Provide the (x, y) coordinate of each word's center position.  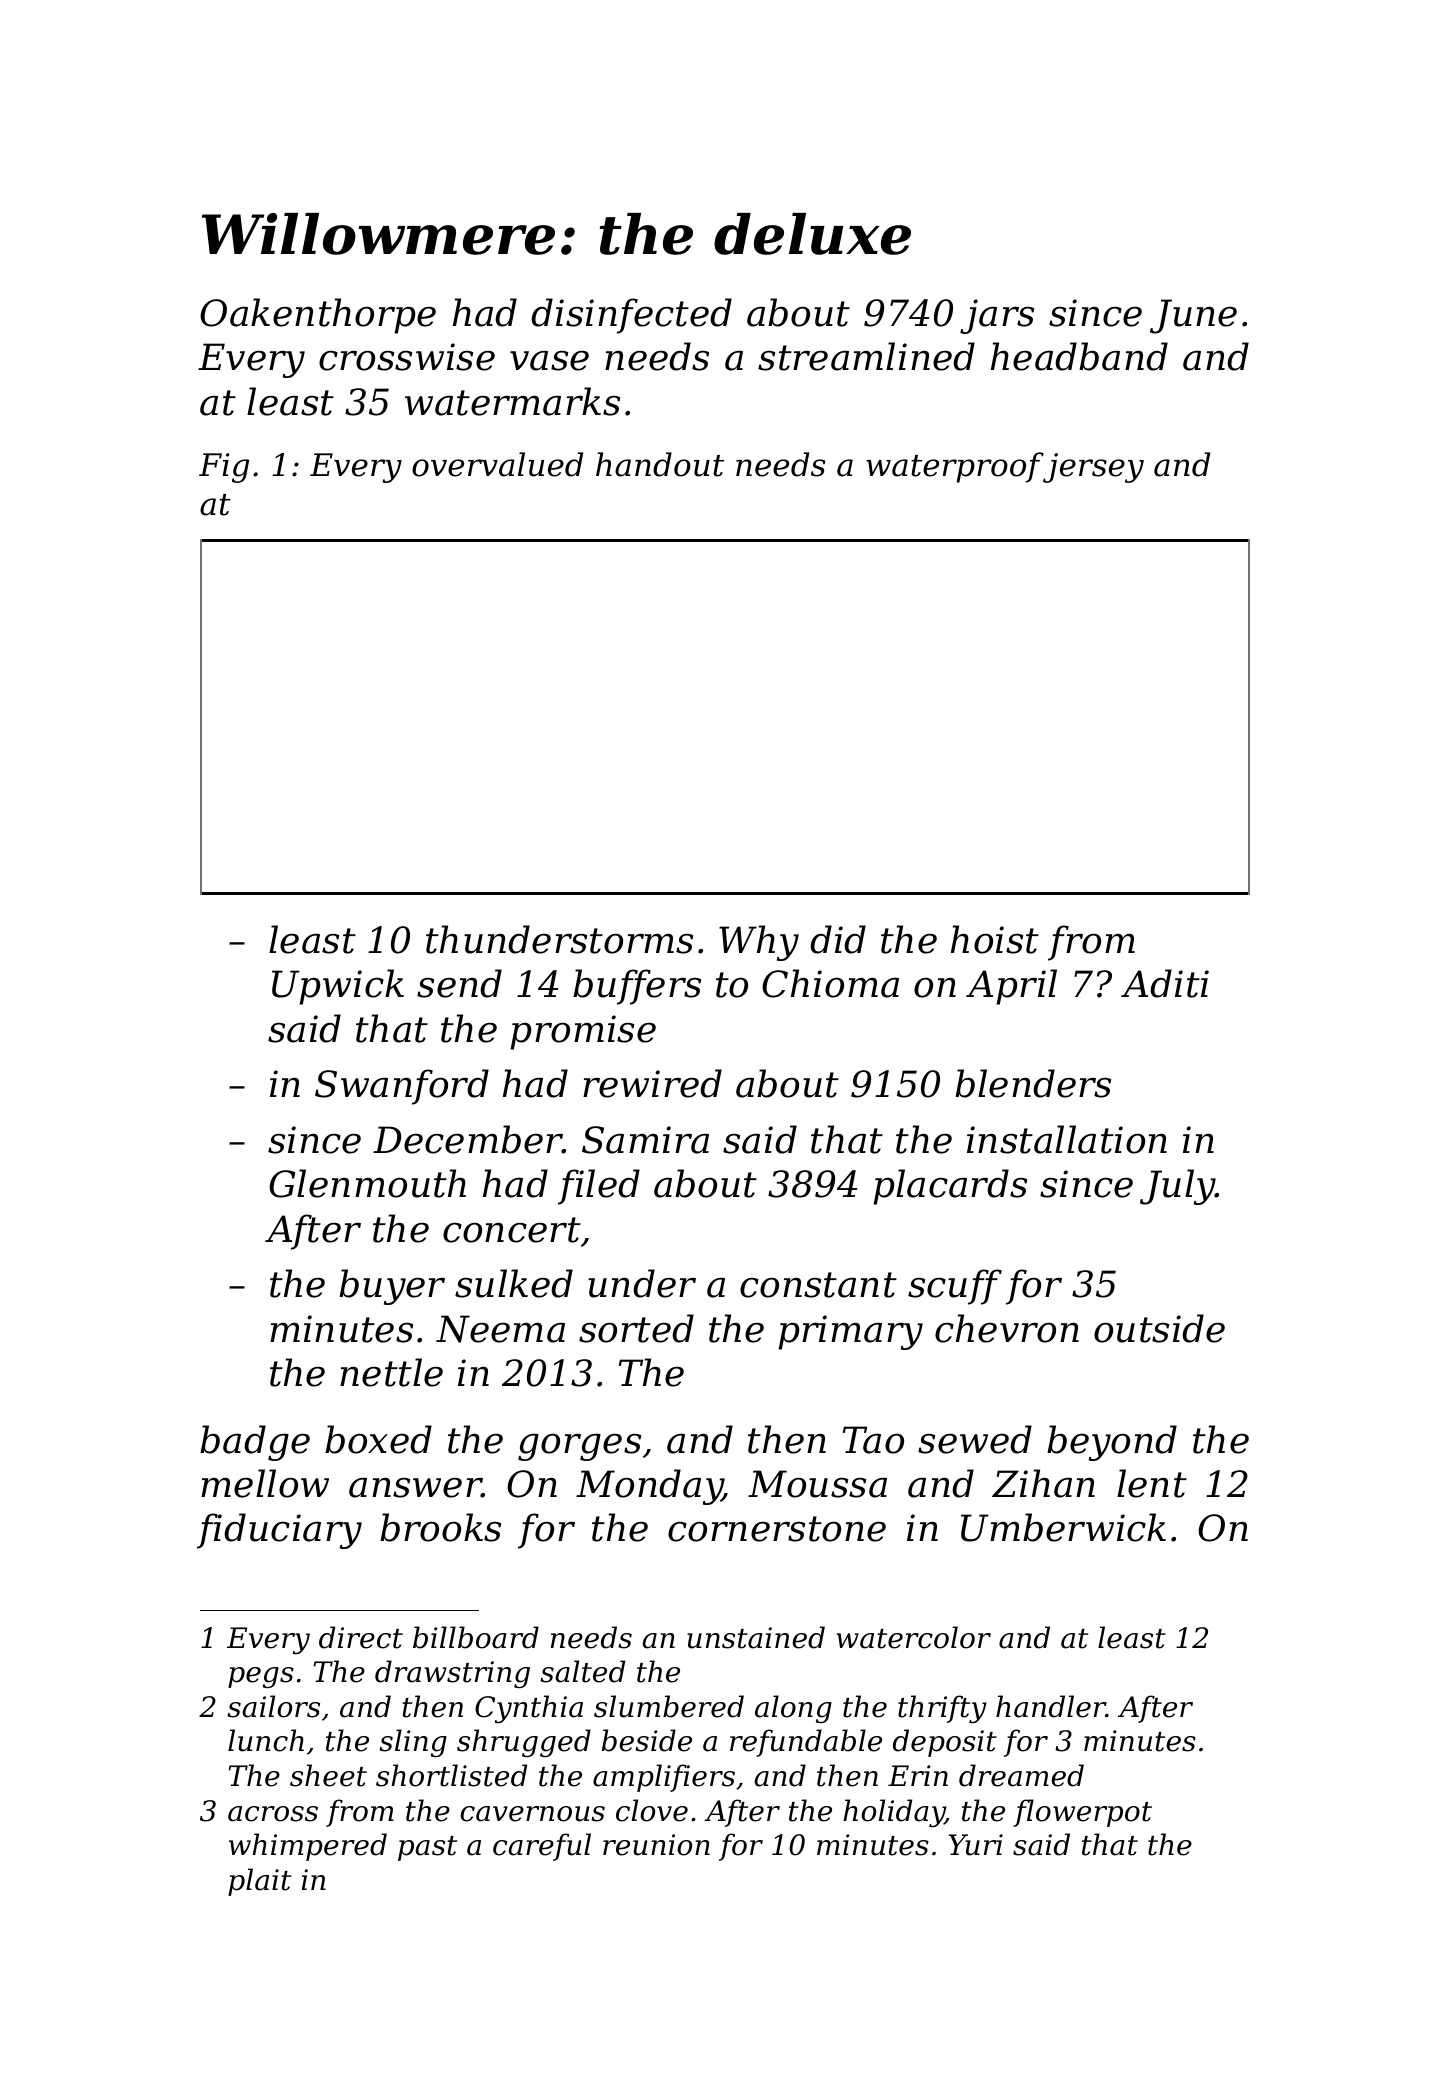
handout (660, 464)
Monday (649, 1487)
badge (255, 1443)
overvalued (497, 464)
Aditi (1165, 983)
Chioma (830, 983)
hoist (995, 939)
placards (950, 1187)
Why (759, 943)
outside (1159, 1328)
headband (1079, 356)
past (427, 1848)
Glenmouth (367, 1183)
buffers (637, 987)
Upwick (338, 987)
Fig (224, 468)
